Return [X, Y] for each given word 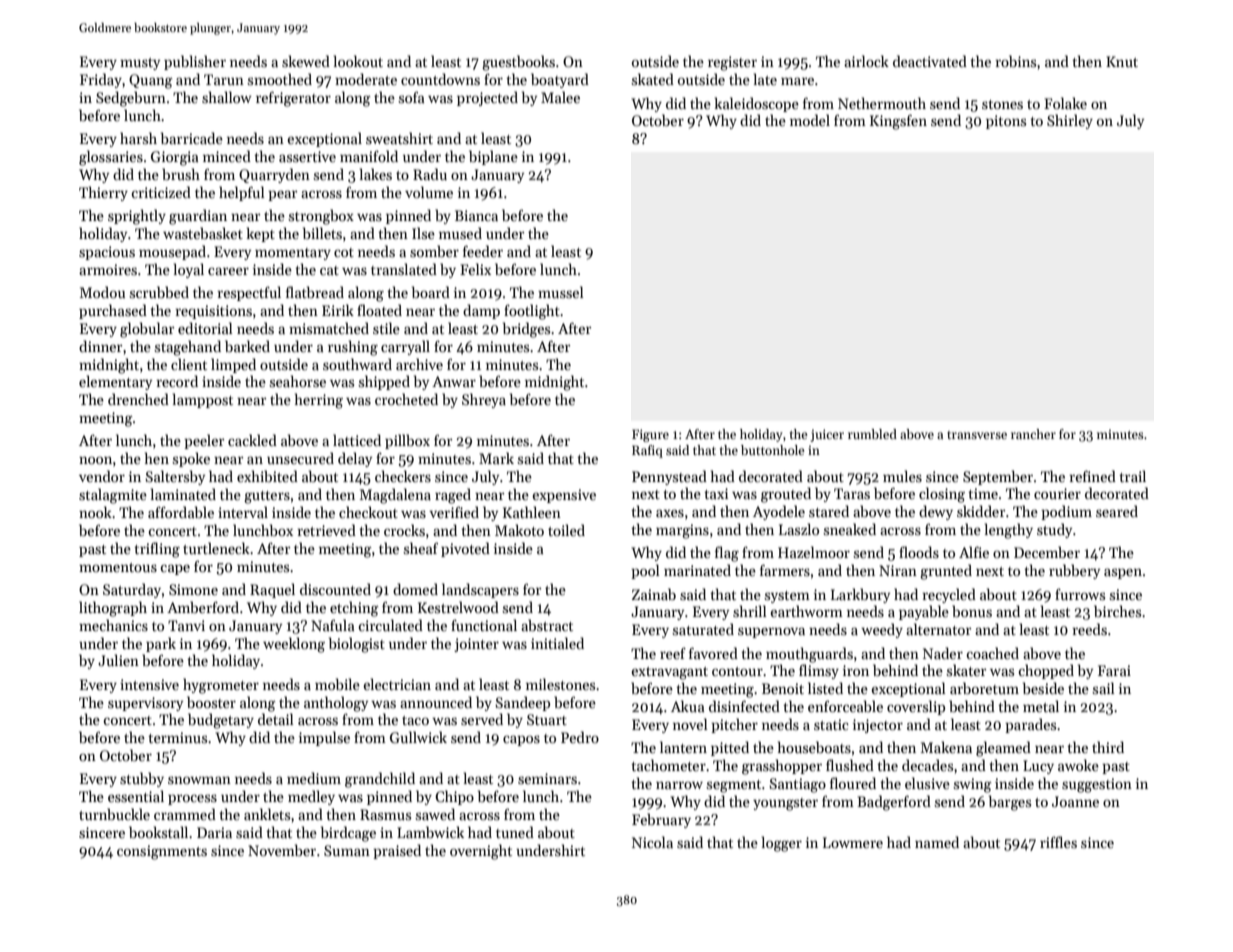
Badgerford [894, 803]
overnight [481, 852]
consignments [162, 852]
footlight [532, 312]
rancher [1033, 434]
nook [95, 512]
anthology [336, 704]
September [998, 477]
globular [147, 330]
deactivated [930, 61]
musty [140, 64]
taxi [716, 493]
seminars [547, 778]
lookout [358, 61]
